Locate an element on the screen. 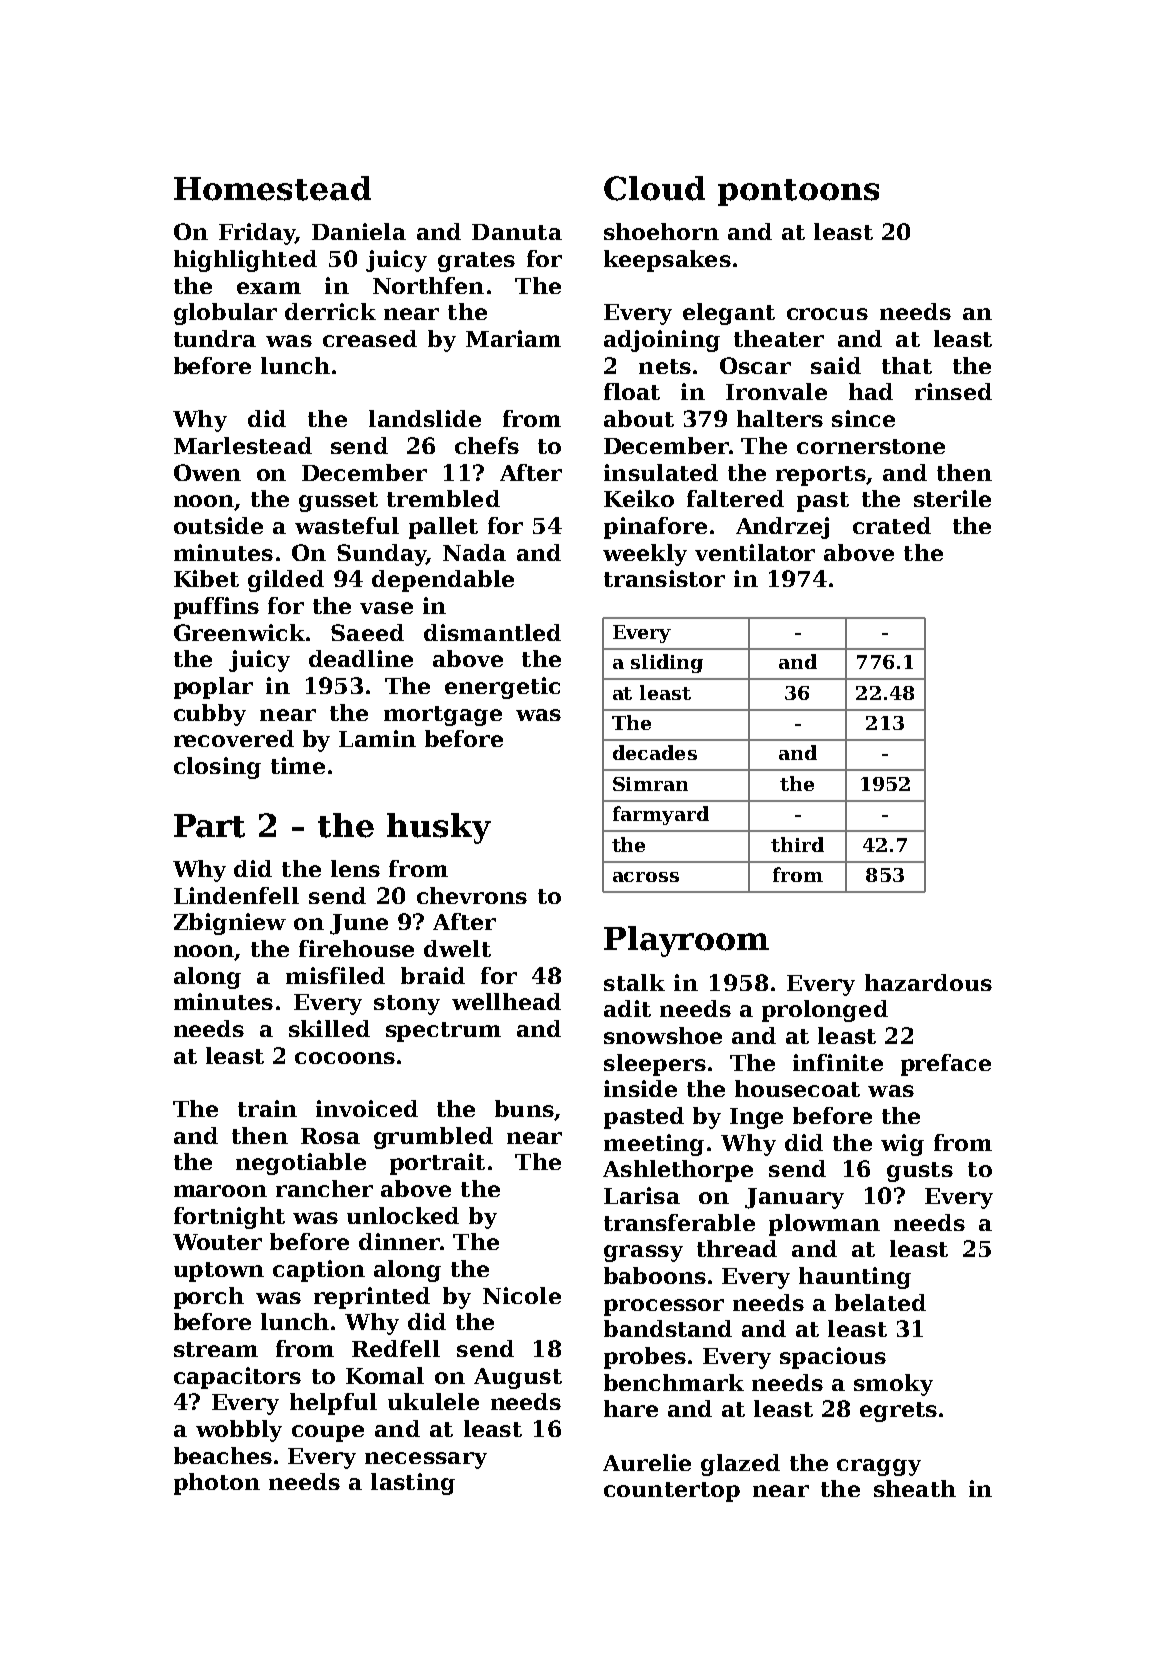 Image resolution: width=1165 pixels, height=1654 pixels. Aurelie is located at coordinates (647, 1462).
